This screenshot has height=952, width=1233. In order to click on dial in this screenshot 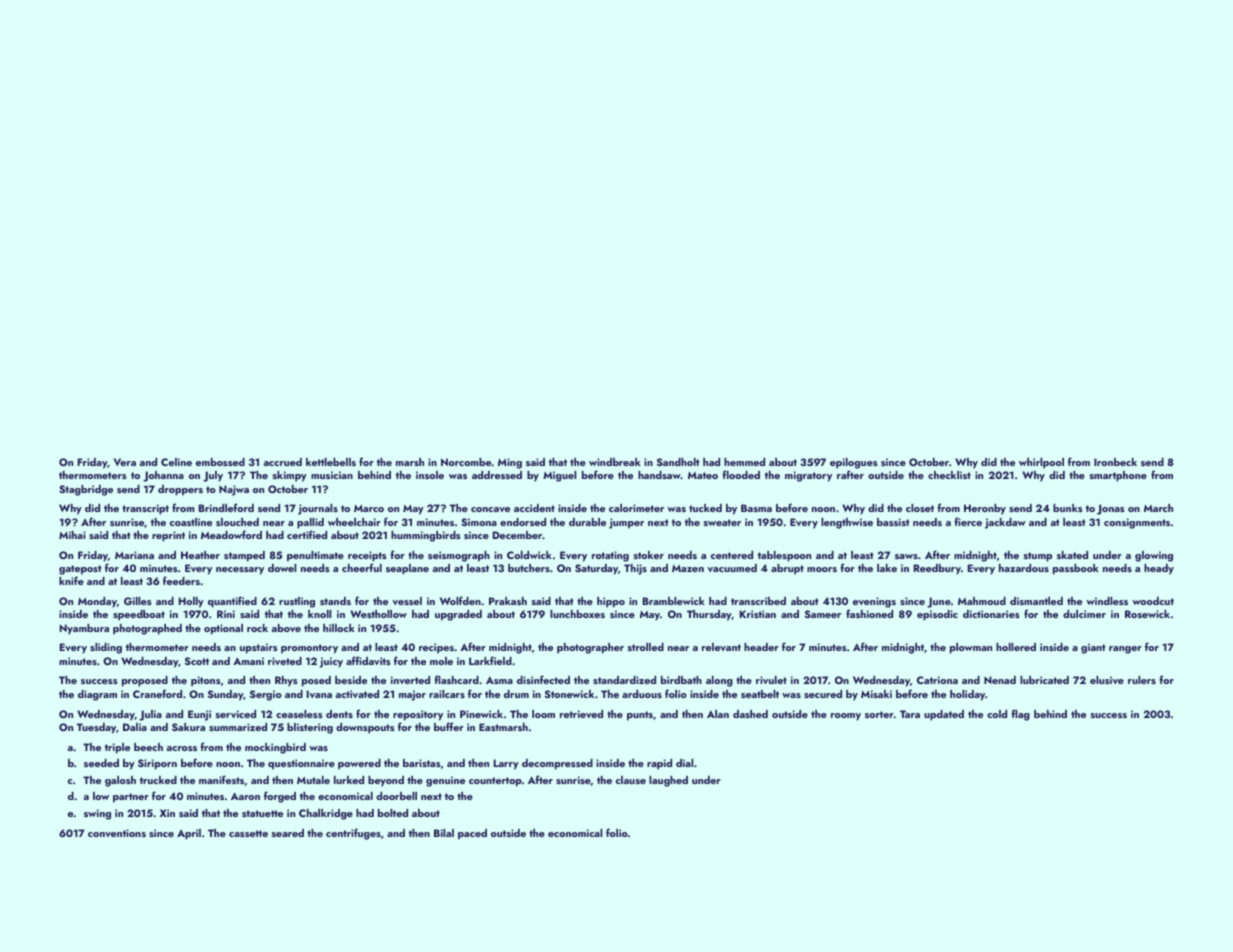, I will do `click(684, 763)`.
